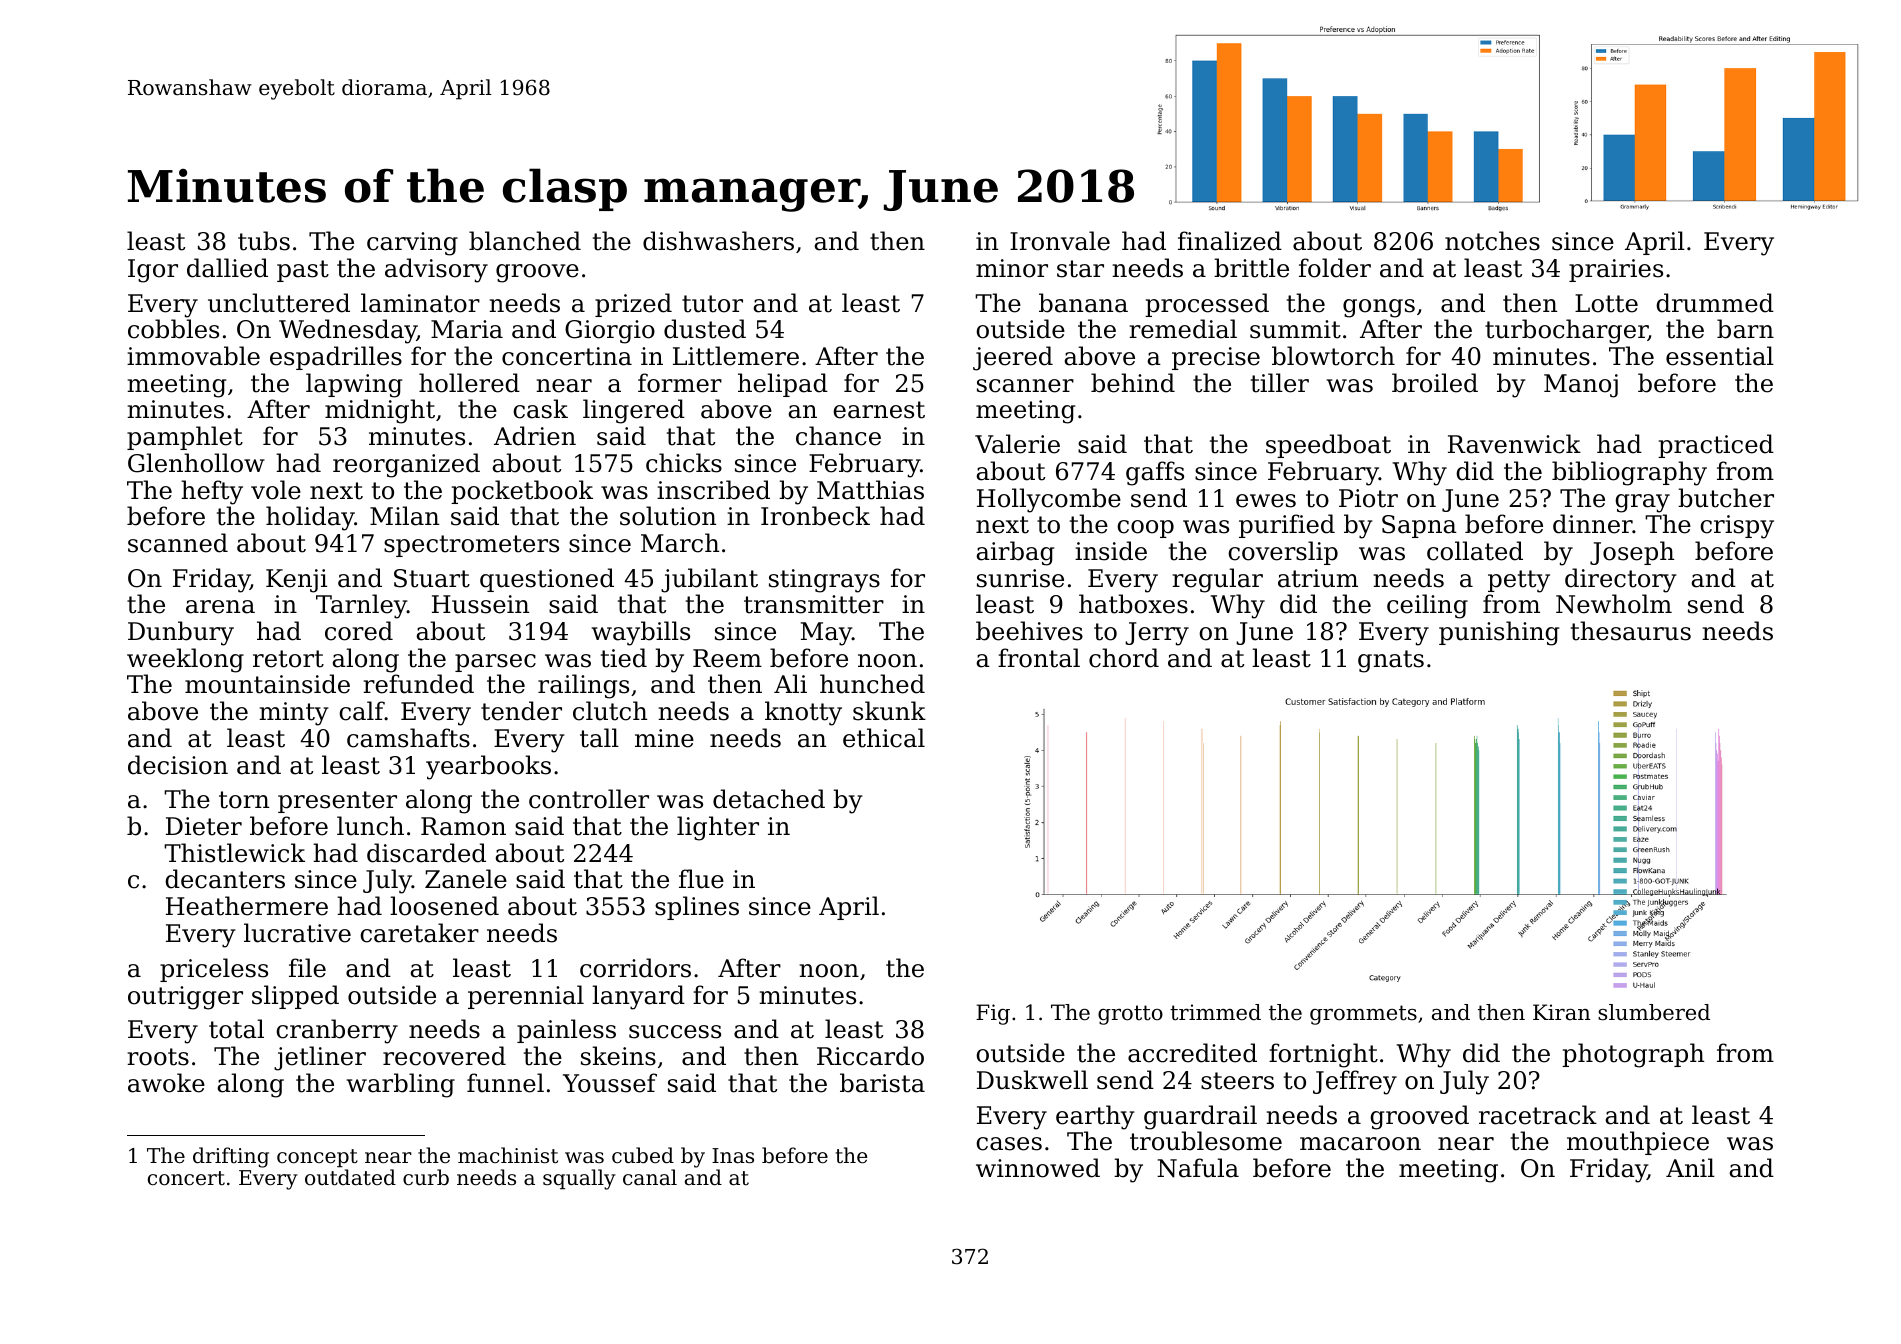  Describe the element at coordinates (471, 546) in the document. I see `spectrometers` at that location.
